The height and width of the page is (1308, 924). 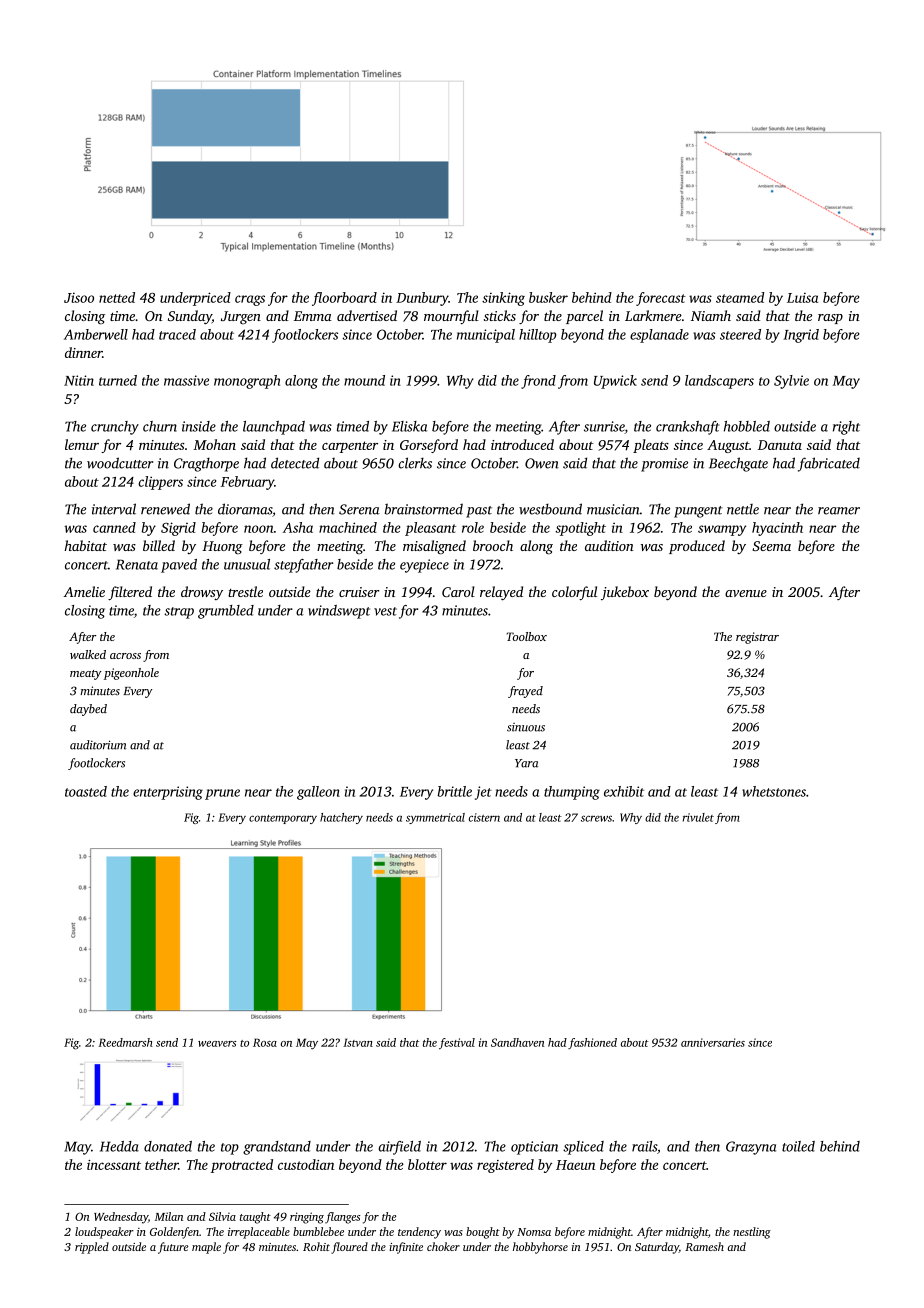 What do you see at coordinates (713, 1042) in the page?
I see `anniversaries` at bounding box center [713, 1042].
